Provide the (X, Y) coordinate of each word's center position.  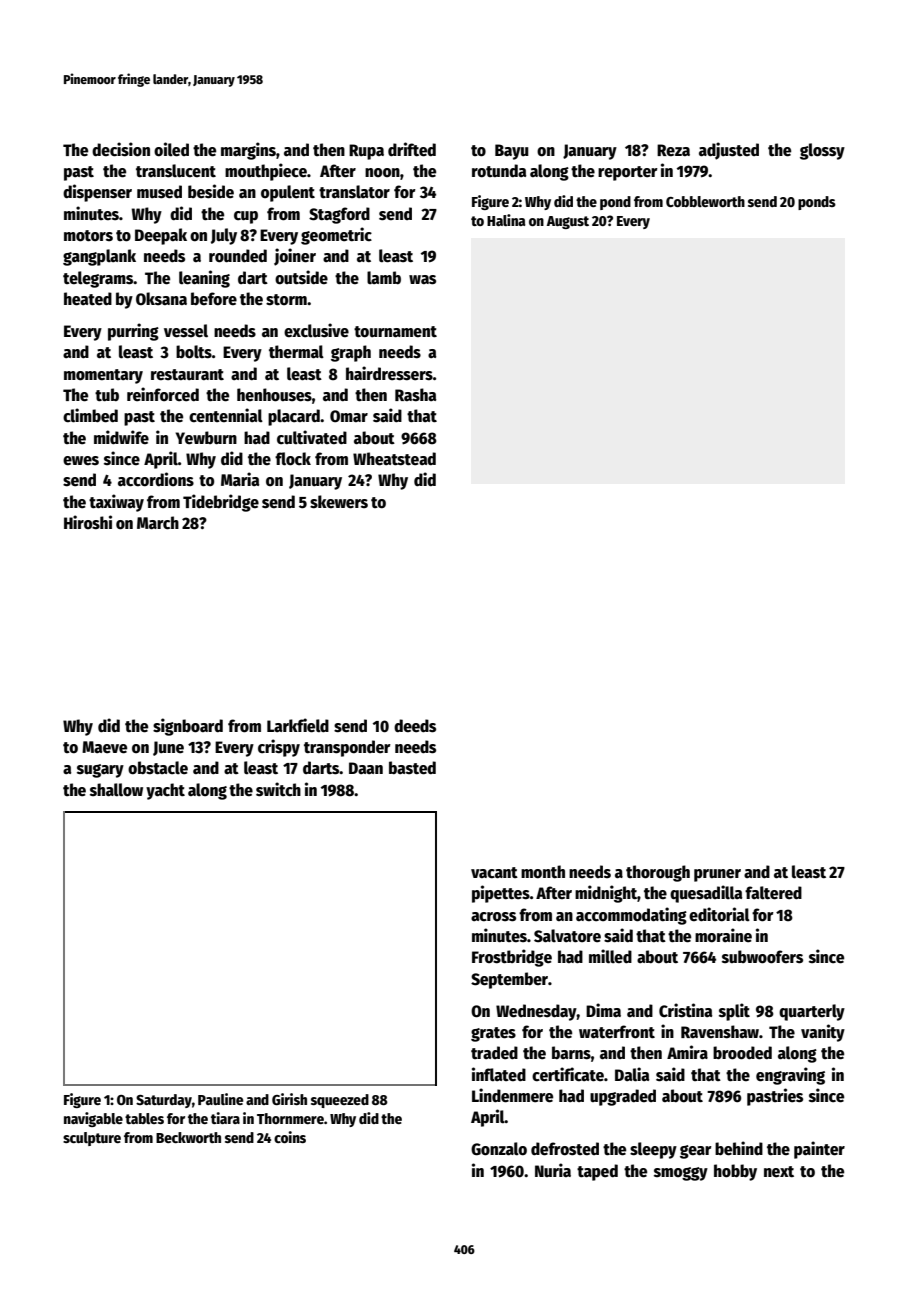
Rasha (416, 395)
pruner (717, 875)
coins (290, 1137)
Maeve (104, 747)
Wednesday (536, 1012)
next (779, 1172)
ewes (81, 461)
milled (610, 956)
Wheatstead (394, 459)
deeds (415, 726)
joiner (295, 257)
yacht (165, 791)
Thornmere (290, 1118)
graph (351, 353)
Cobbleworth (705, 201)
